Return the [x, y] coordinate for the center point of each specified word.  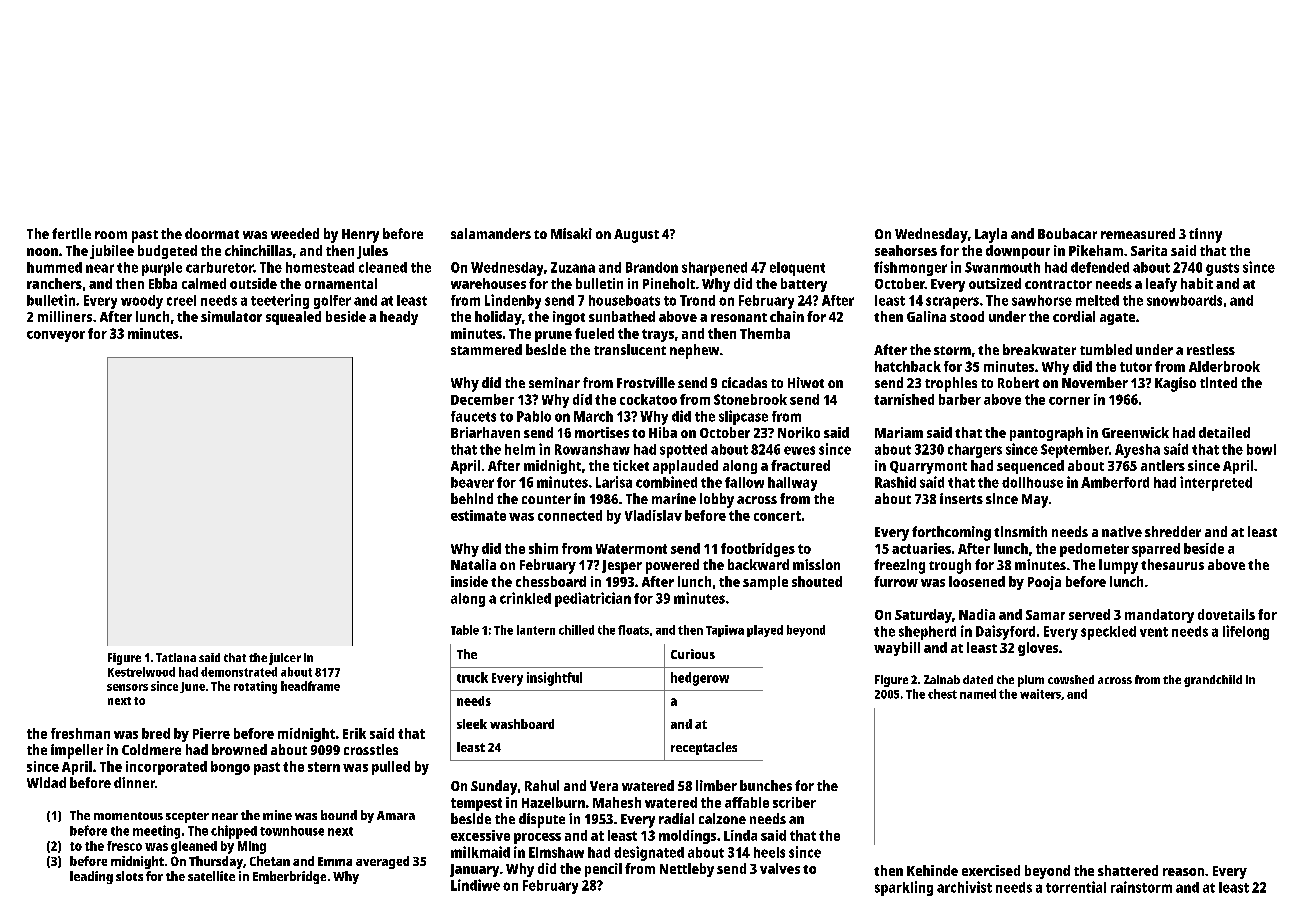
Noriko [799, 432]
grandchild [1213, 681]
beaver [472, 482]
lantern [536, 630]
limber [716, 785]
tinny [1205, 235]
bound [339, 815]
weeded [295, 233]
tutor [1136, 367]
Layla [991, 235]
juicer [285, 659]
